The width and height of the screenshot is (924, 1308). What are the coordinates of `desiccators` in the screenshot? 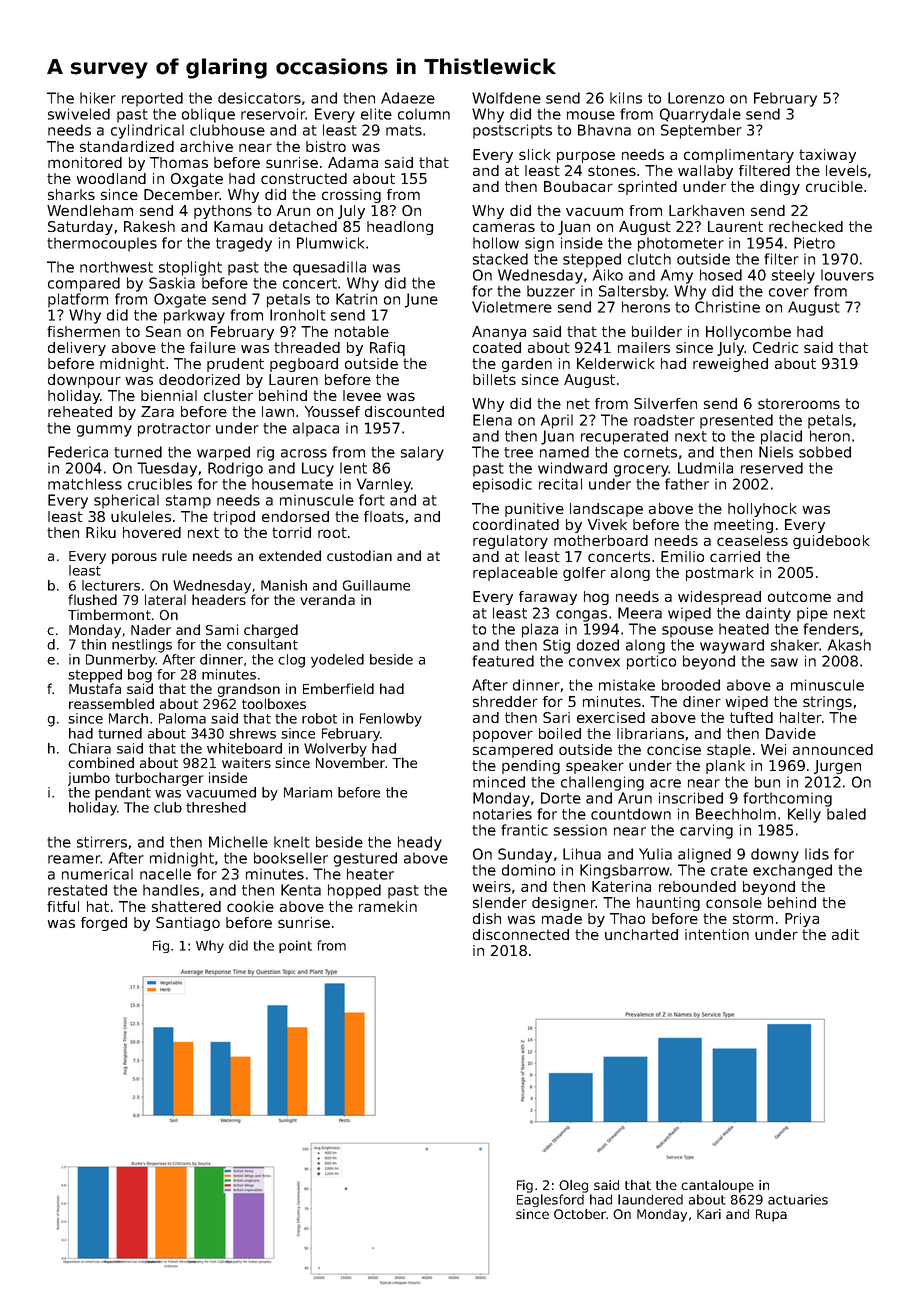 It's located at (259, 98).
